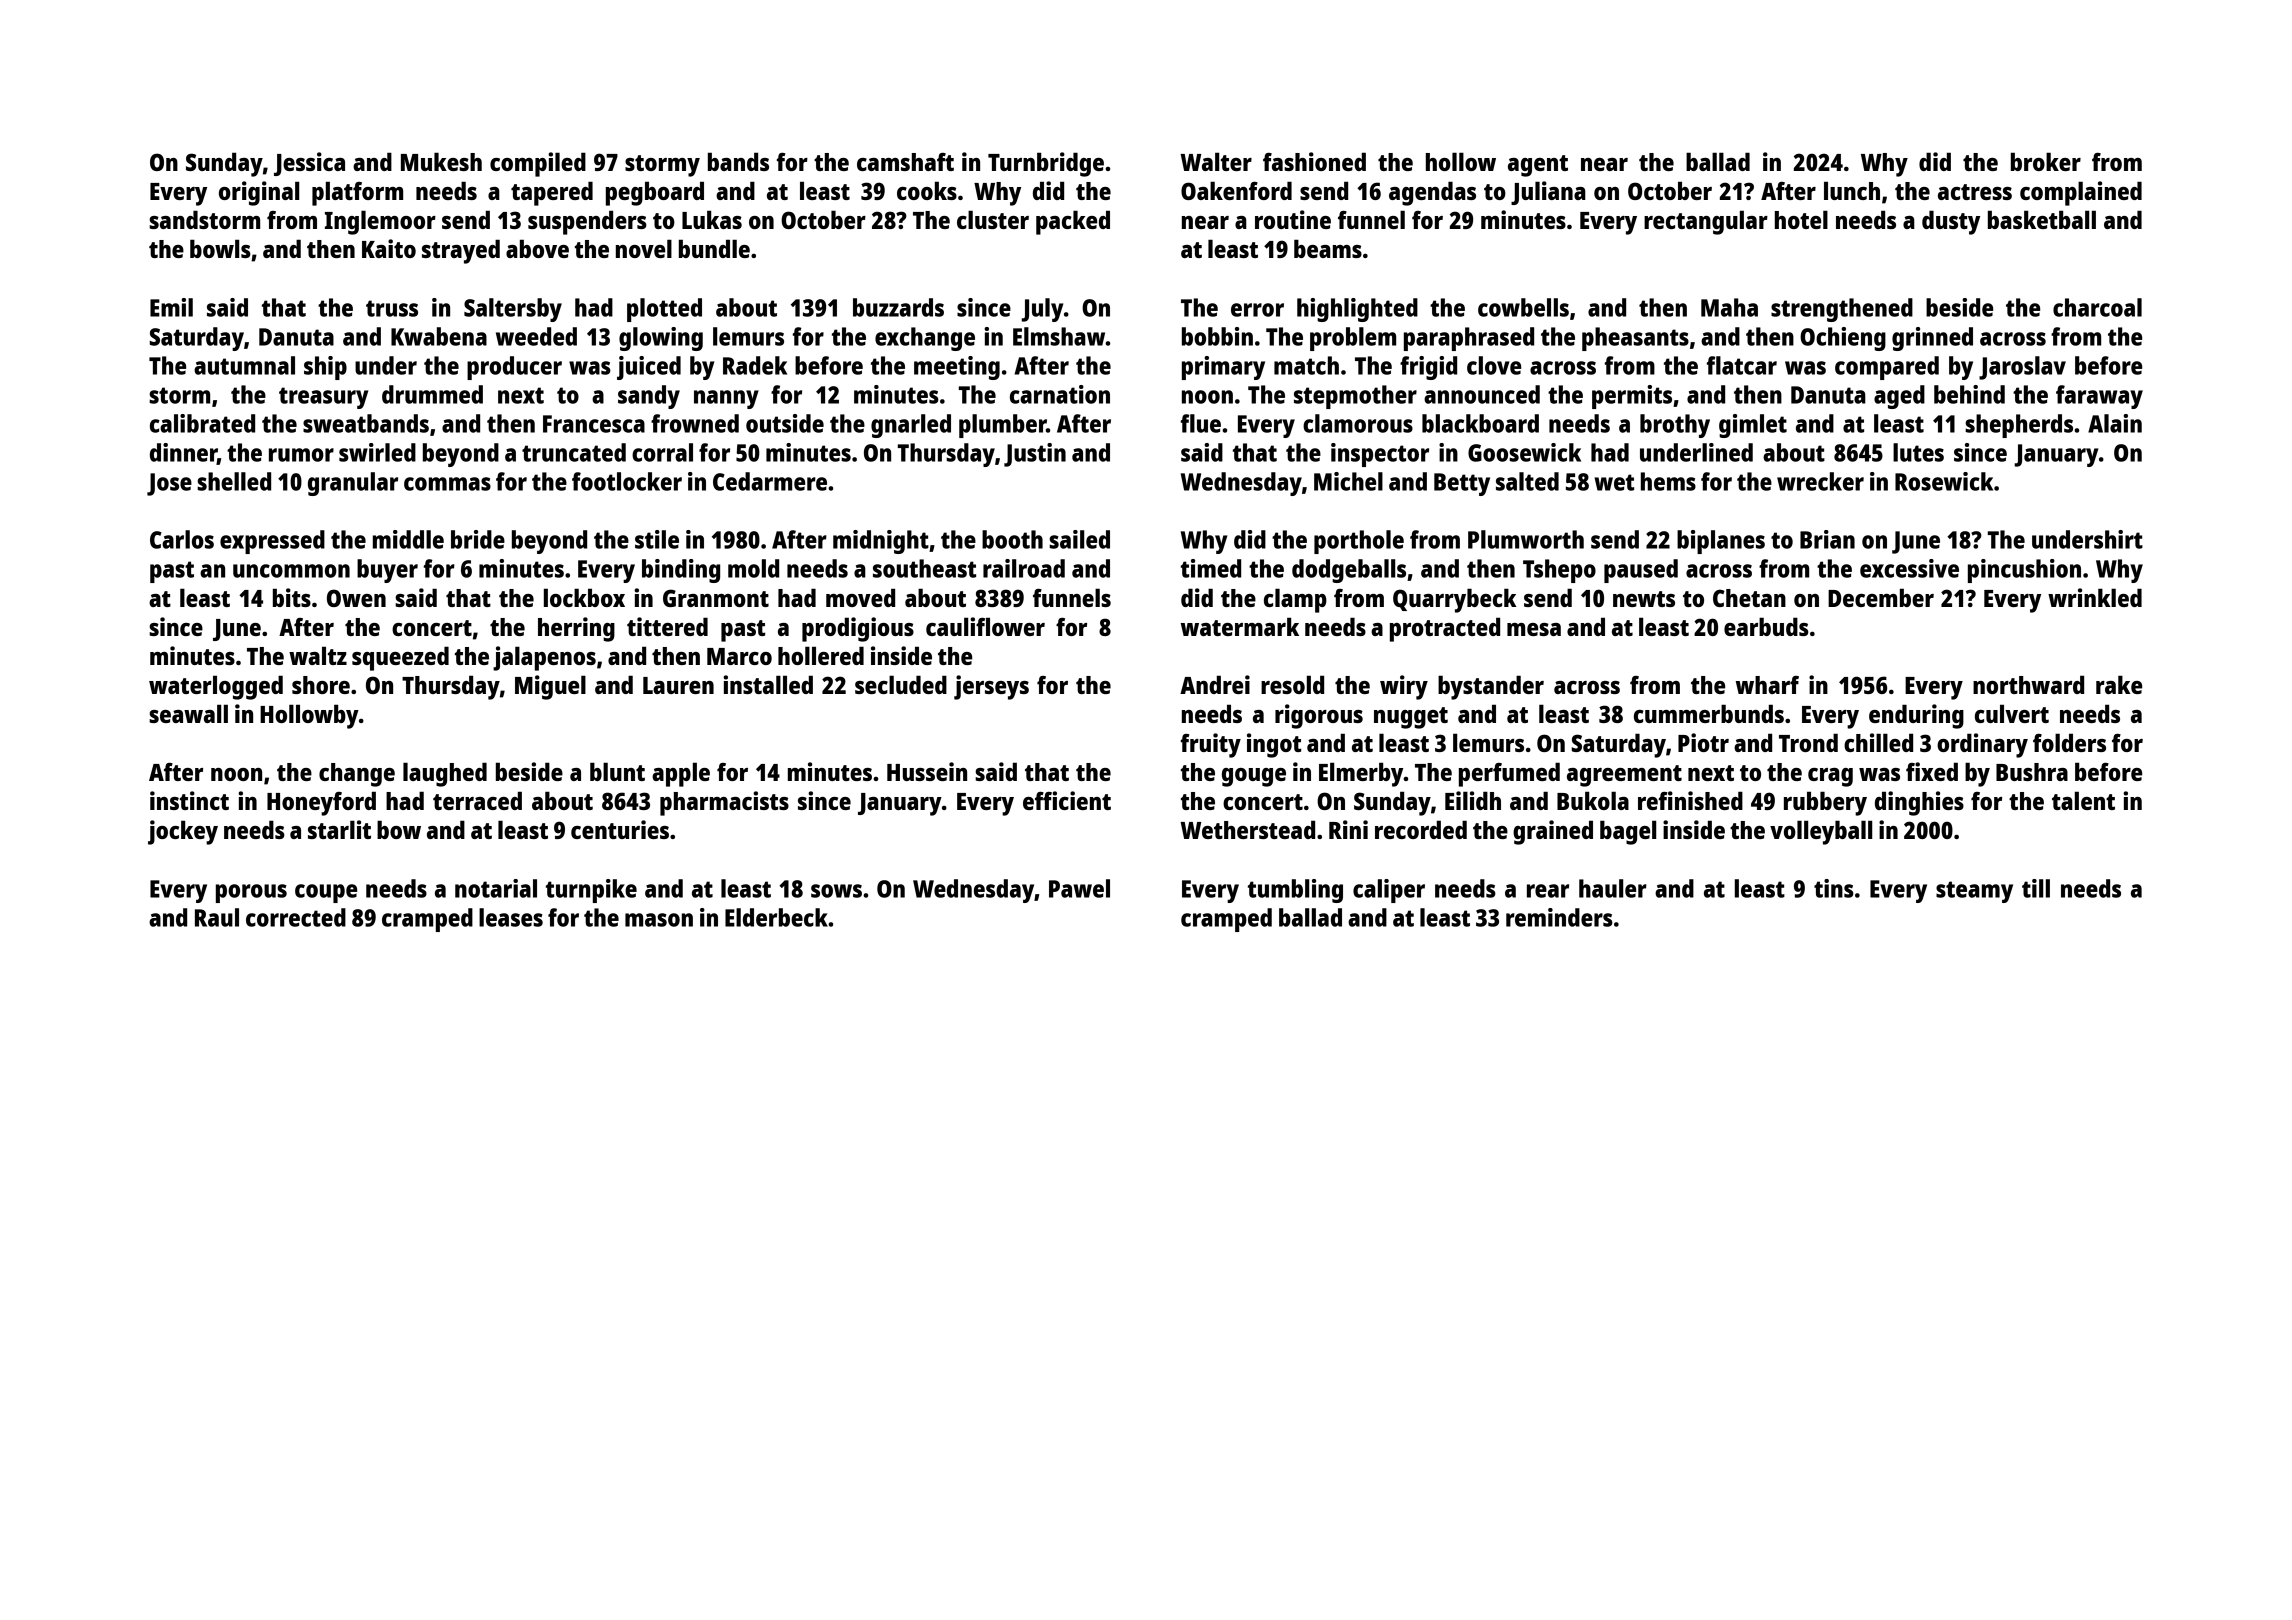 The height and width of the image is (1620, 2292). What do you see at coordinates (2095, 597) in the image?
I see `wrinkled` at bounding box center [2095, 597].
